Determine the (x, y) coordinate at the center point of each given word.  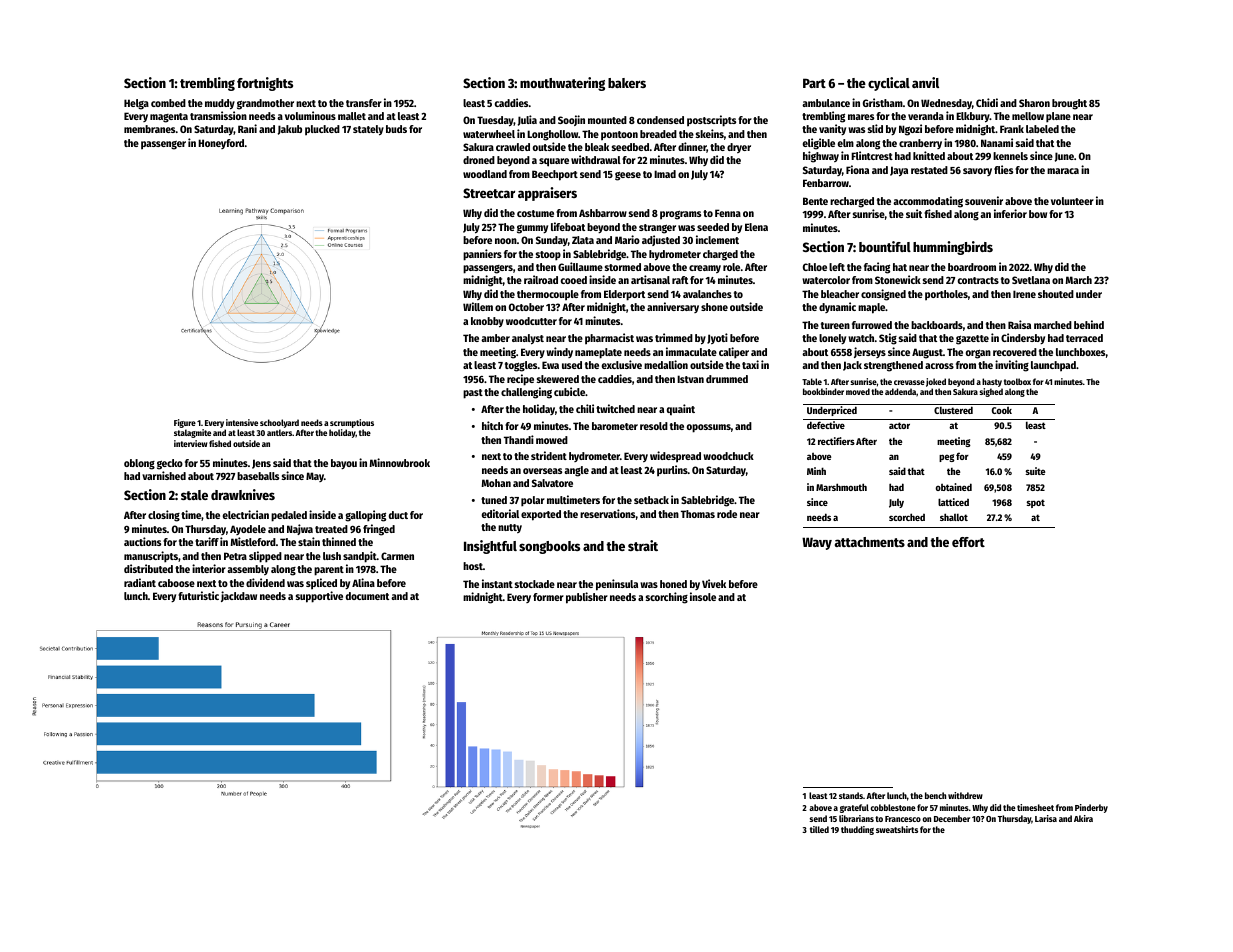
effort (968, 542)
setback (651, 500)
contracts (978, 280)
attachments (870, 542)
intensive (242, 422)
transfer (364, 103)
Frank (1012, 129)
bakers (627, 83)
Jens (261, 464)
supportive (319, 597)
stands (851, 795)
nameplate (598, 353)
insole (703, 596)
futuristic (198, 595)
